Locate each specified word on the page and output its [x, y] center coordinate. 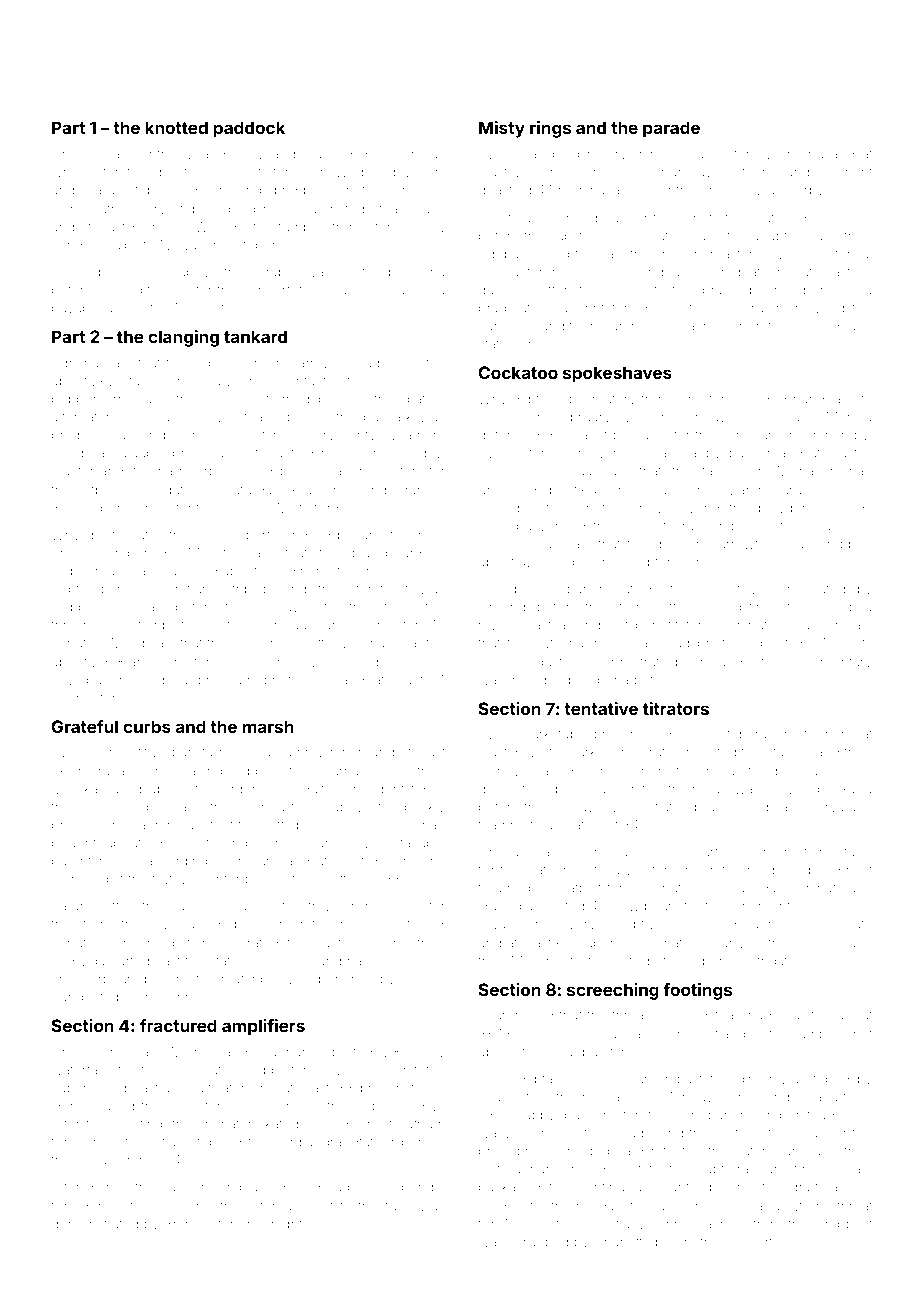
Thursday [682, 173]
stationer [505, 344]
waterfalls [81, 1069]
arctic [309, 924]
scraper [275, 274]
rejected [711, 753]
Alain [151, 607]
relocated [816, 589]
